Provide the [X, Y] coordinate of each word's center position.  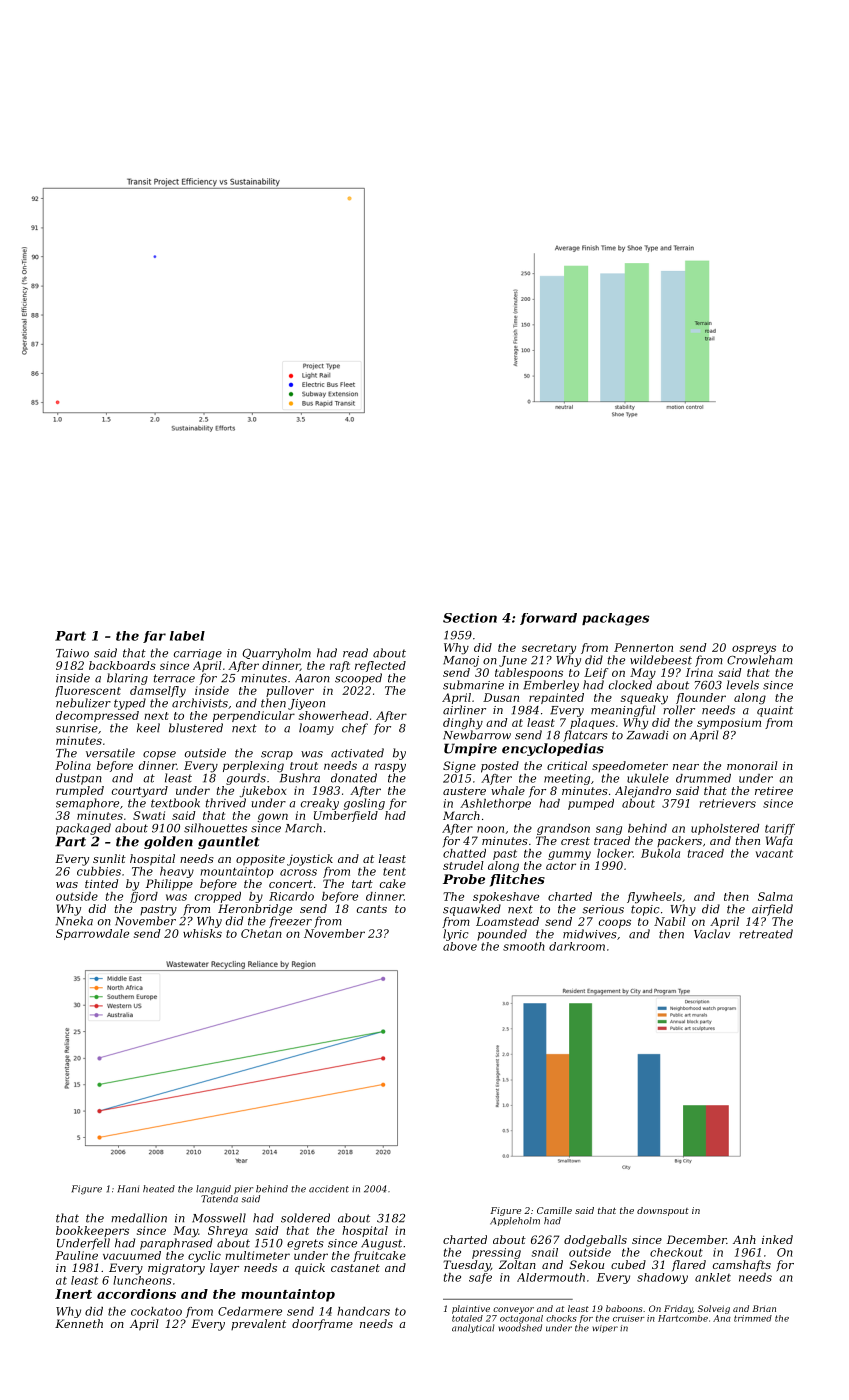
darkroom [577, 946]
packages [615, 619]
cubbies [99, 871]
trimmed [753, 1318]
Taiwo [72, 653]
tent [394, 872]
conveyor [513, 1310]
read [355, 653]
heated [159, 1189]
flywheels [654, 898]
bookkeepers [92, 1231]
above [460, 946]
